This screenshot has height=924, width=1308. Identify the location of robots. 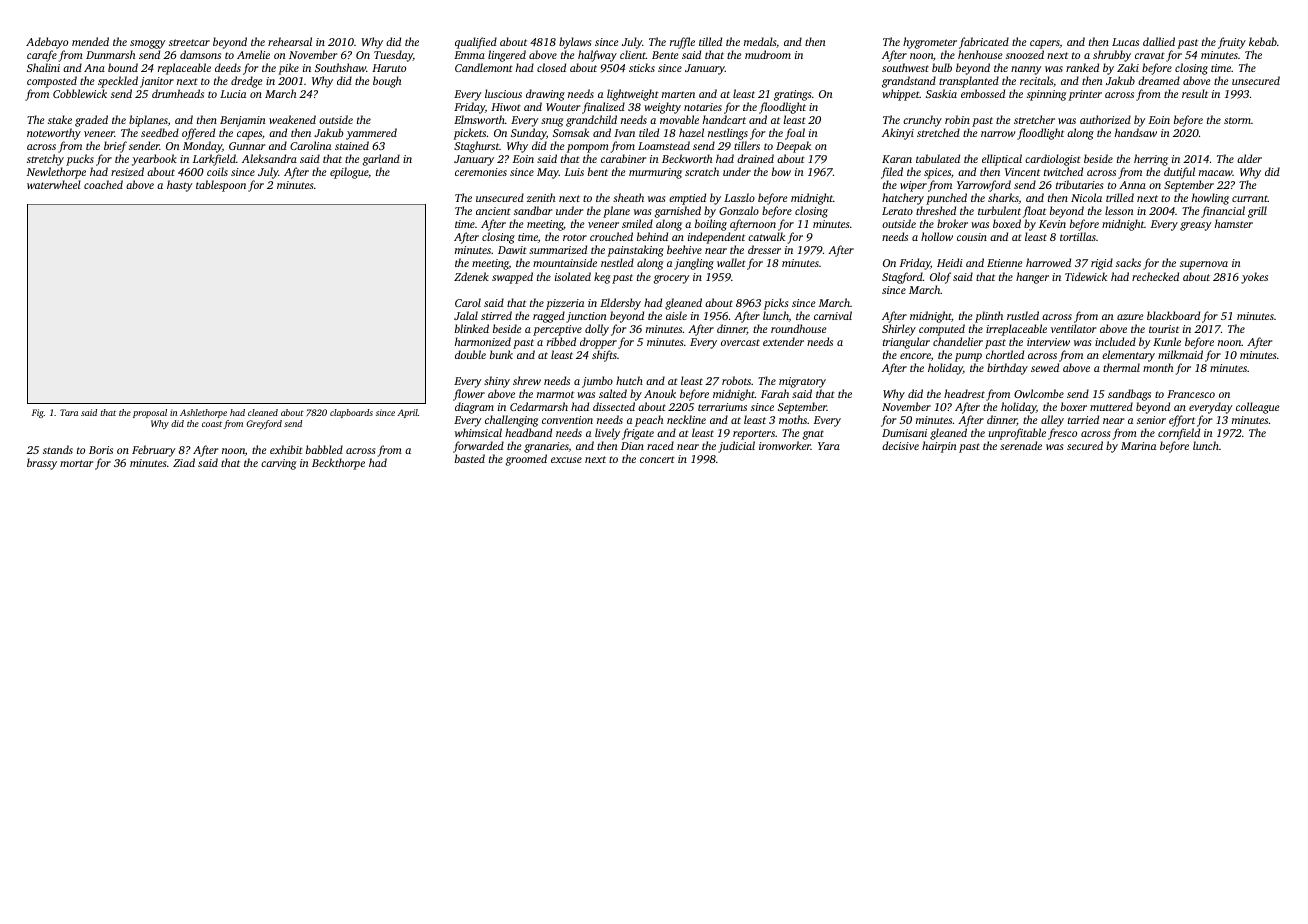
(736, 380).
